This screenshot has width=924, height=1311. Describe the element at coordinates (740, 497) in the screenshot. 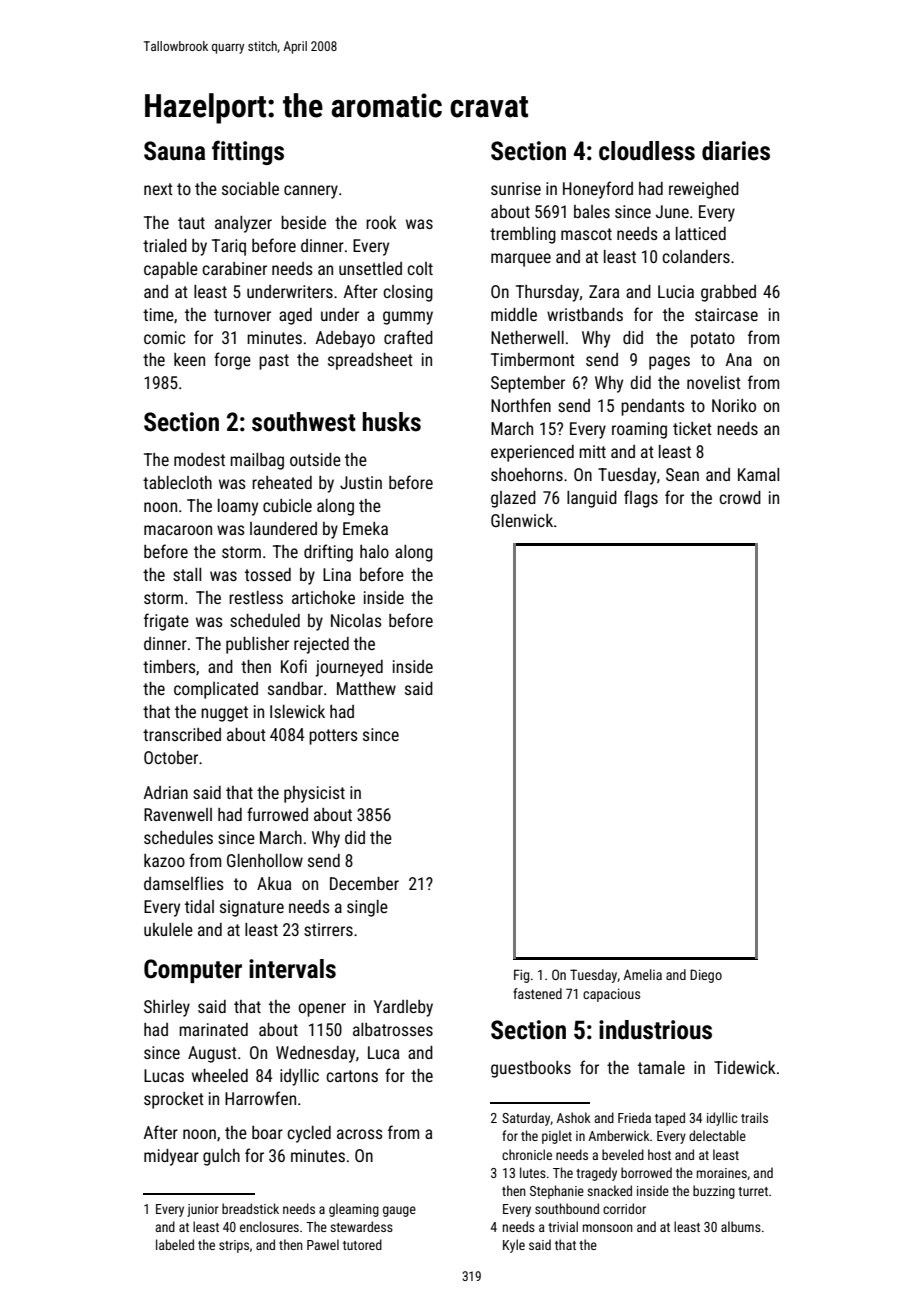

I see `crowd` at that location.
